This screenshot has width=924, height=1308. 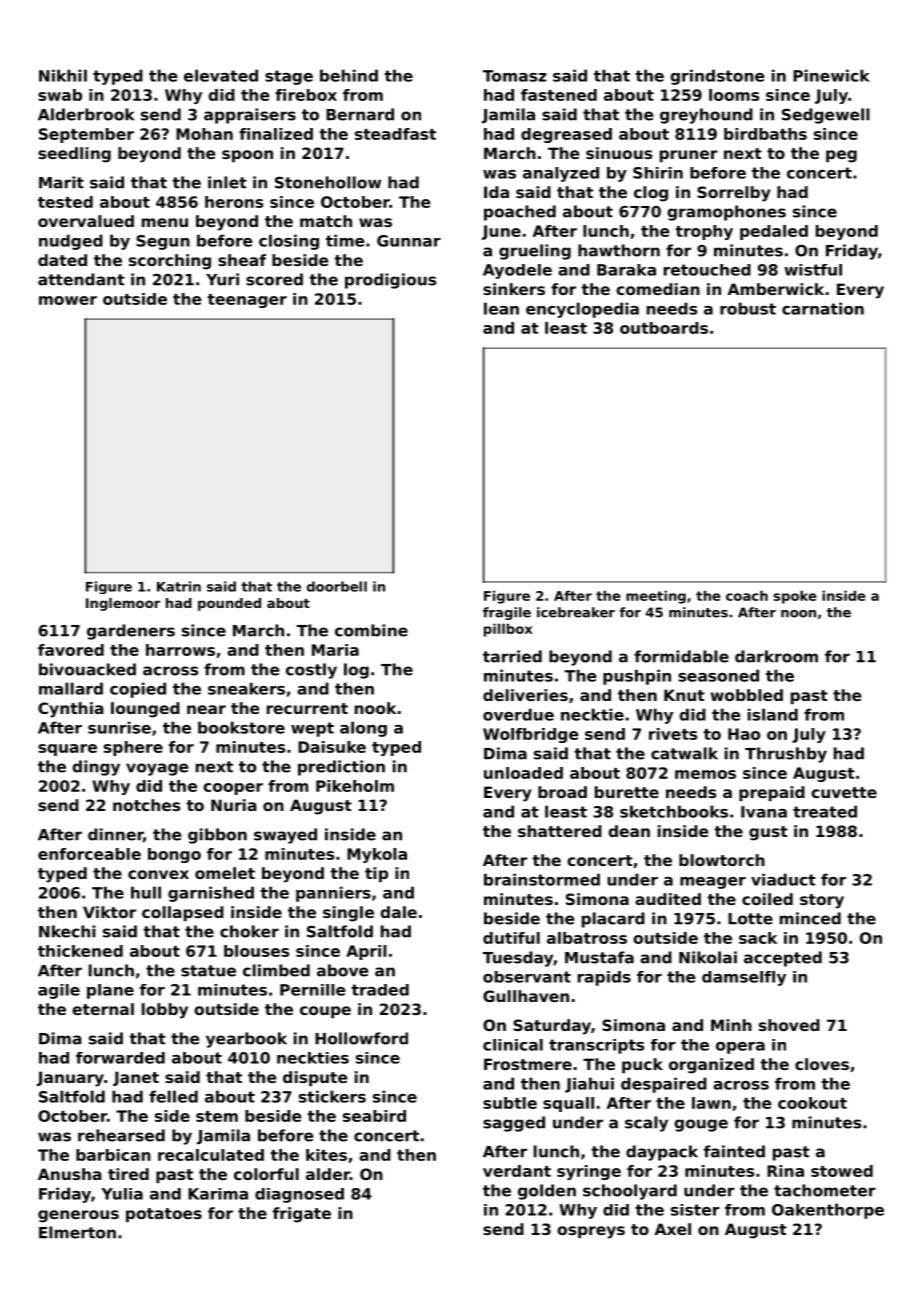 What do you see at coordinates (841, 156) in the screenshot?
I see `peg` at bounding box center [841, 156].
